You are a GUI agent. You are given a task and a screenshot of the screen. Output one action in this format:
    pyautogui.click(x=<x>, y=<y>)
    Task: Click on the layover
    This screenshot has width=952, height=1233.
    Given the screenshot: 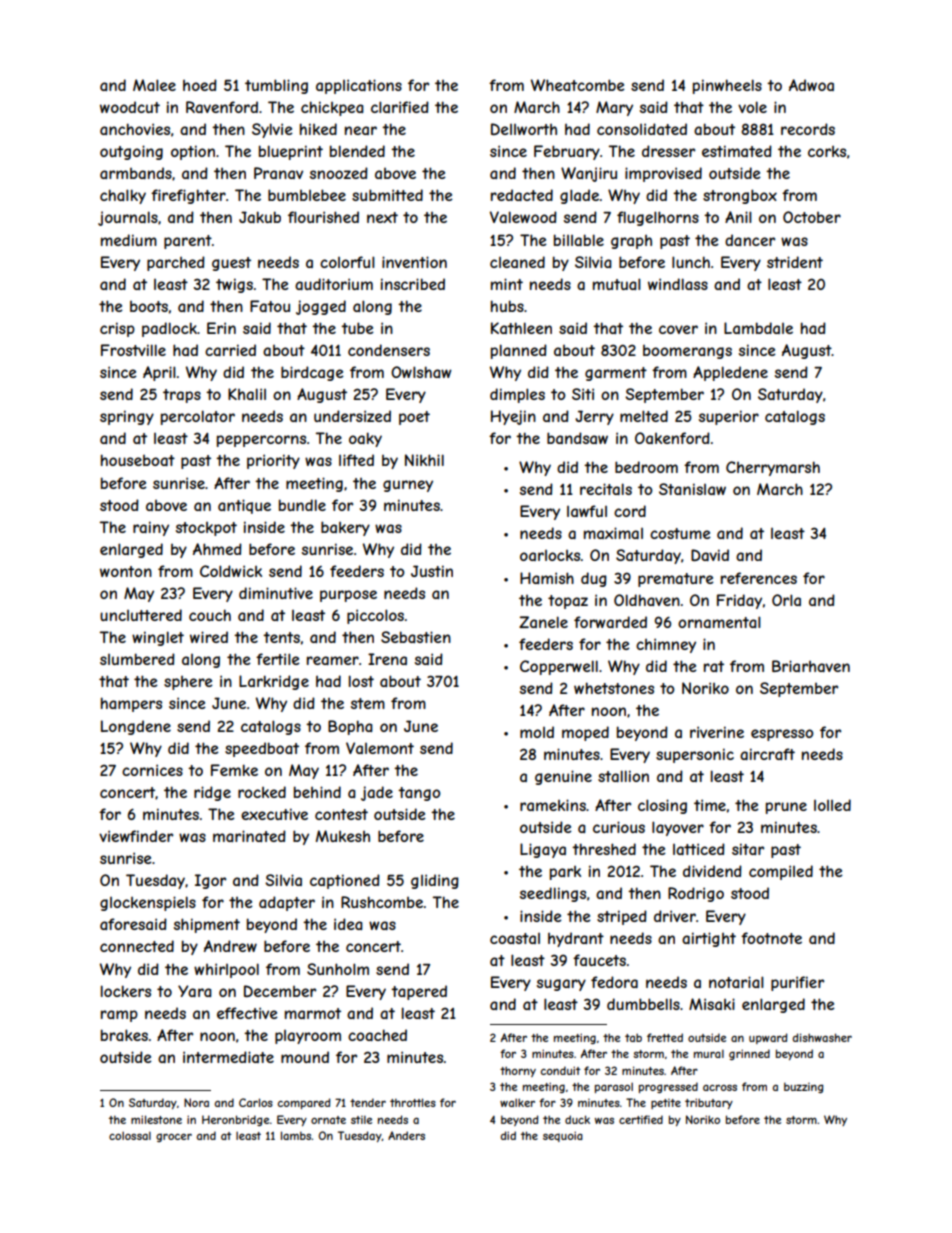 What is the action you would take?
    pyautogui.click(x=678, y=828)
